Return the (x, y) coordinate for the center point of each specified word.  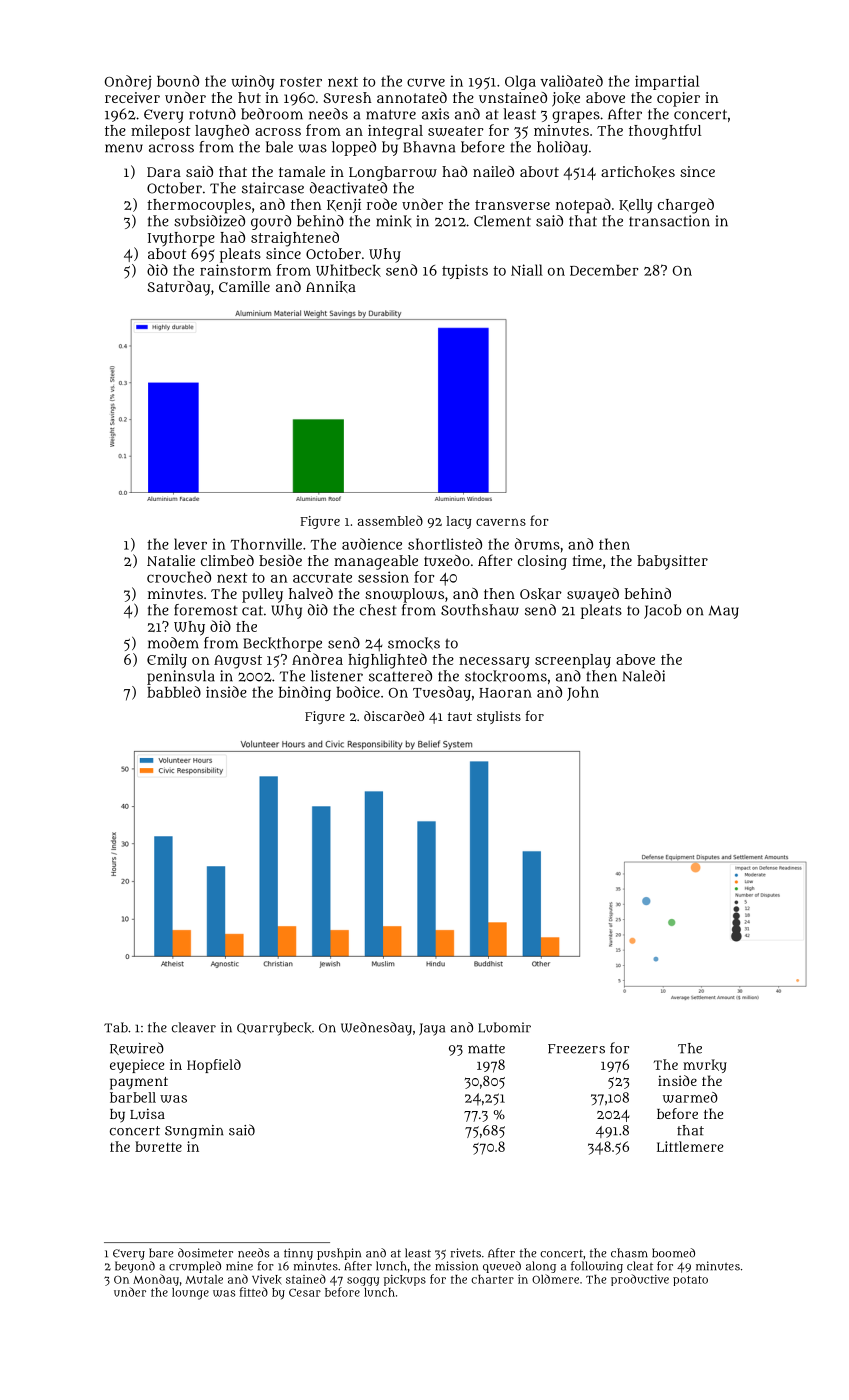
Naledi (644, 676)
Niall (527, 270)
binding (305, 693)
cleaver (194, 1027)
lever (190, 544)
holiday (562, 148)
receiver (132, 97)
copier (678, 99)
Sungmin (194, 1132)
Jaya (432, 1029)
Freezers (576, 1049)
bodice (358, 692)
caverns (501, 522)
